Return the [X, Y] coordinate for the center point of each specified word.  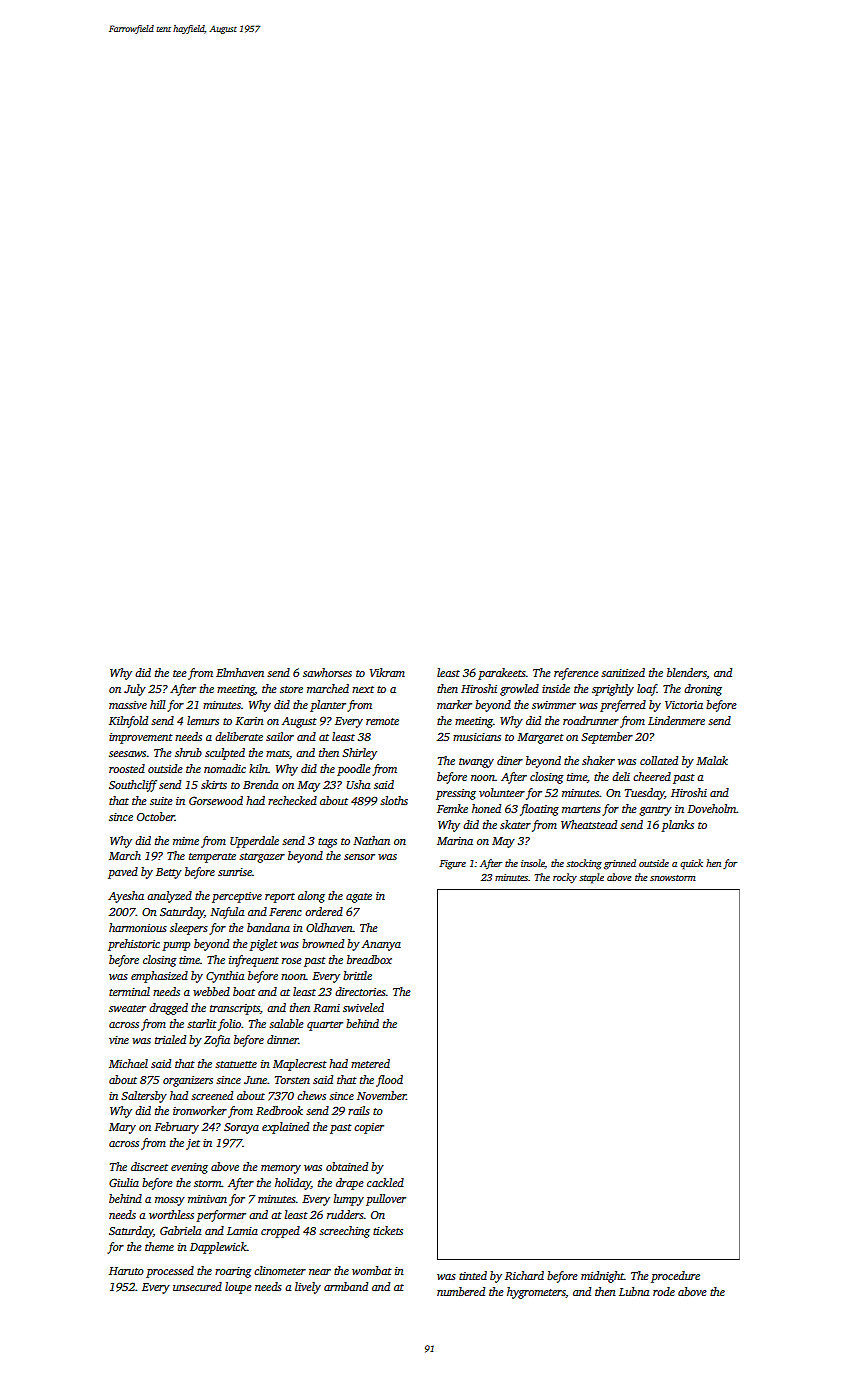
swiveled [363, 1007]
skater [515, 824]
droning [703, 690]
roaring [233, 1272]
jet [193, 1144]
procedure [675, 1277]
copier [369, 1128]
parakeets [502, 674]
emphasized [159, 977]
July [135, 690]
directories [360, 991]
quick [691, 864]
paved [123, 873]
